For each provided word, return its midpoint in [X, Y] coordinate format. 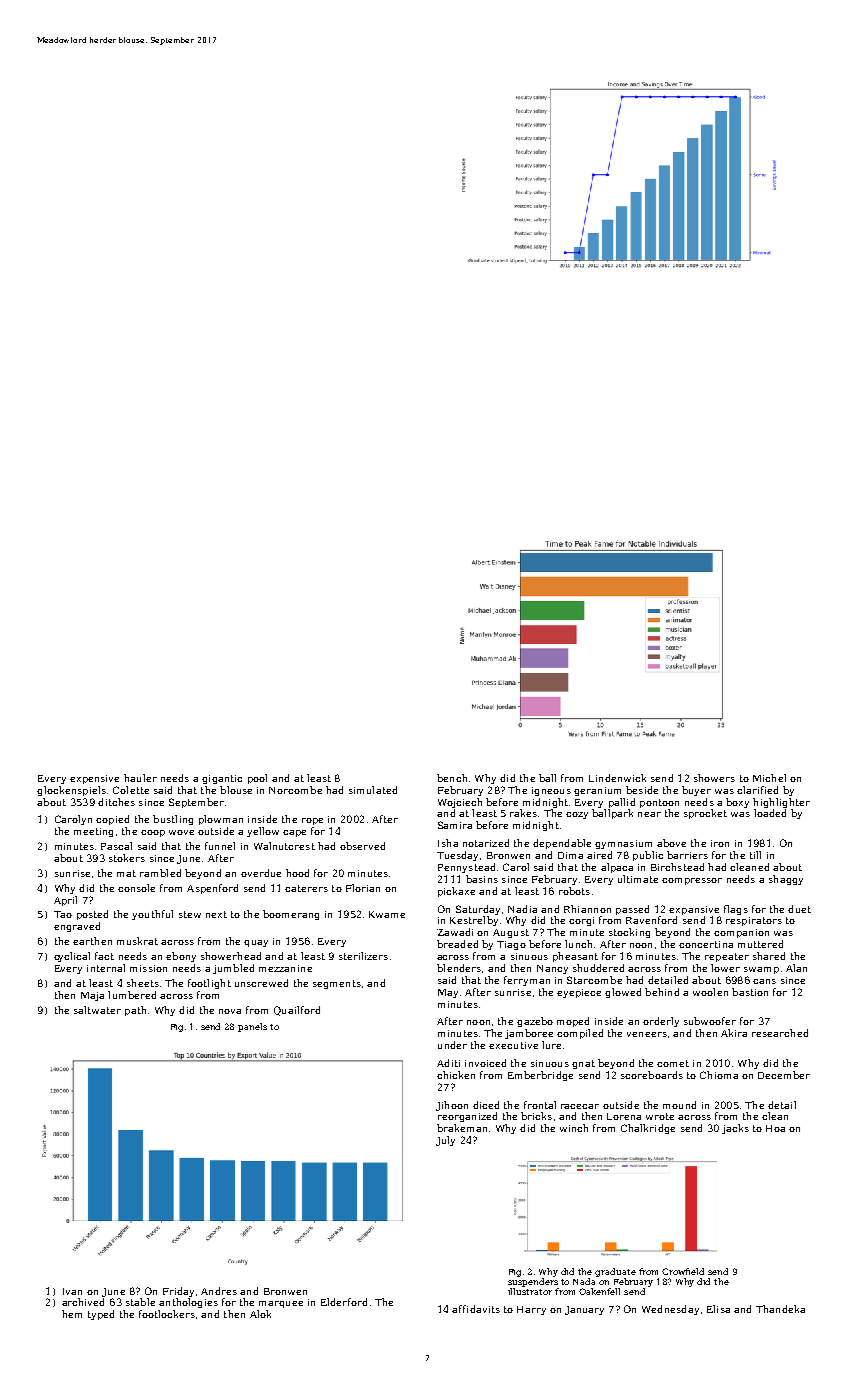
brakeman [462, 1128]
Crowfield [683, 1271]
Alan [796, 968]
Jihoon [452, 1106]
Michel [769, 778]
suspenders [533, 1282]
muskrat [137, 941]
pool [257, 779]
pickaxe [456, 892]
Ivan [72, 1291]
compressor [692, 881]
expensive [94, 779]
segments [337, 984]
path [135, 1011]
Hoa [775, 1128]
